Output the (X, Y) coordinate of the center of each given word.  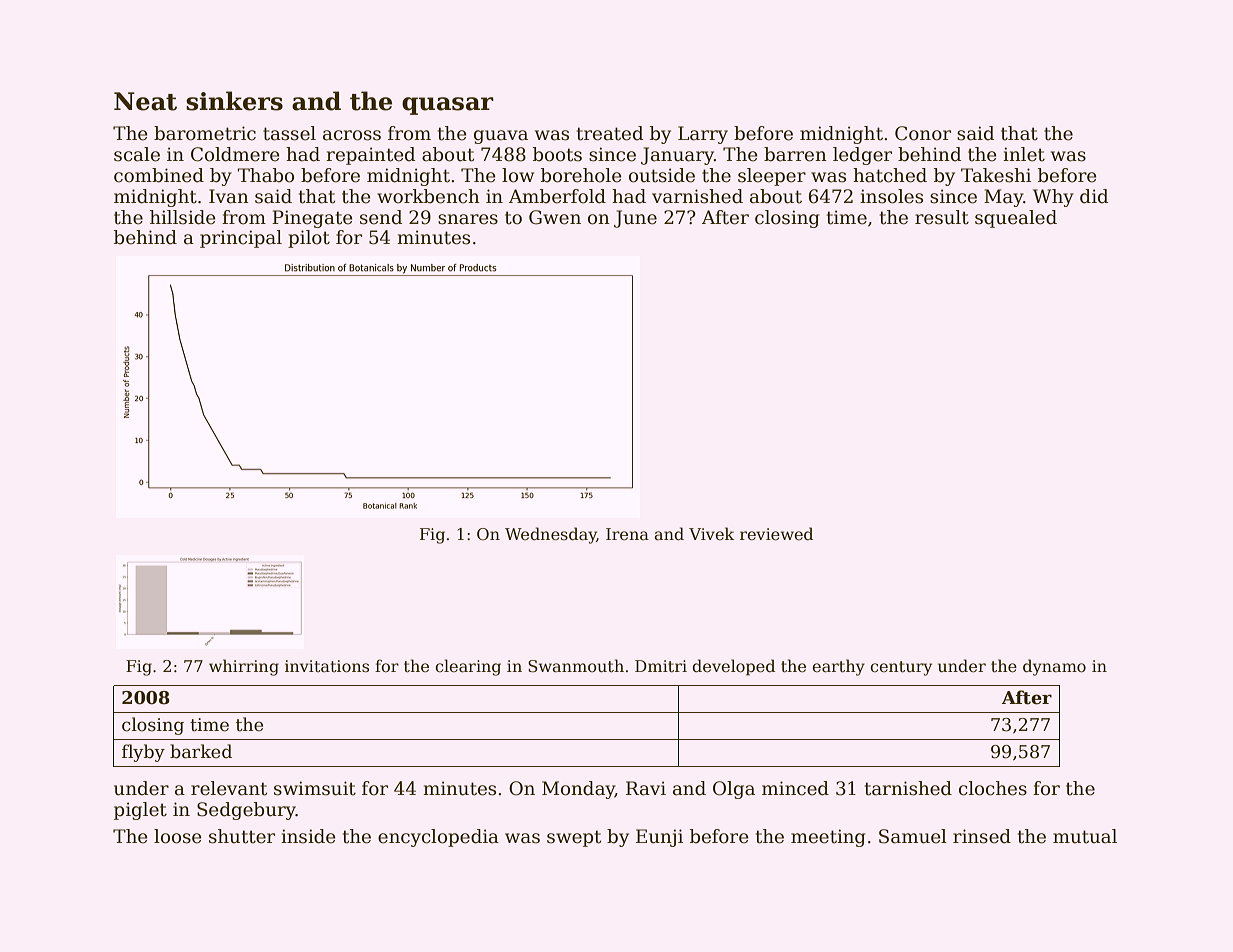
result (942, 217)
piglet (140, 811)
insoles (891, 196)
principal (241, 239)
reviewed (776, 534)
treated (610, 133)
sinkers (234, 101)
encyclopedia (438, 838)
